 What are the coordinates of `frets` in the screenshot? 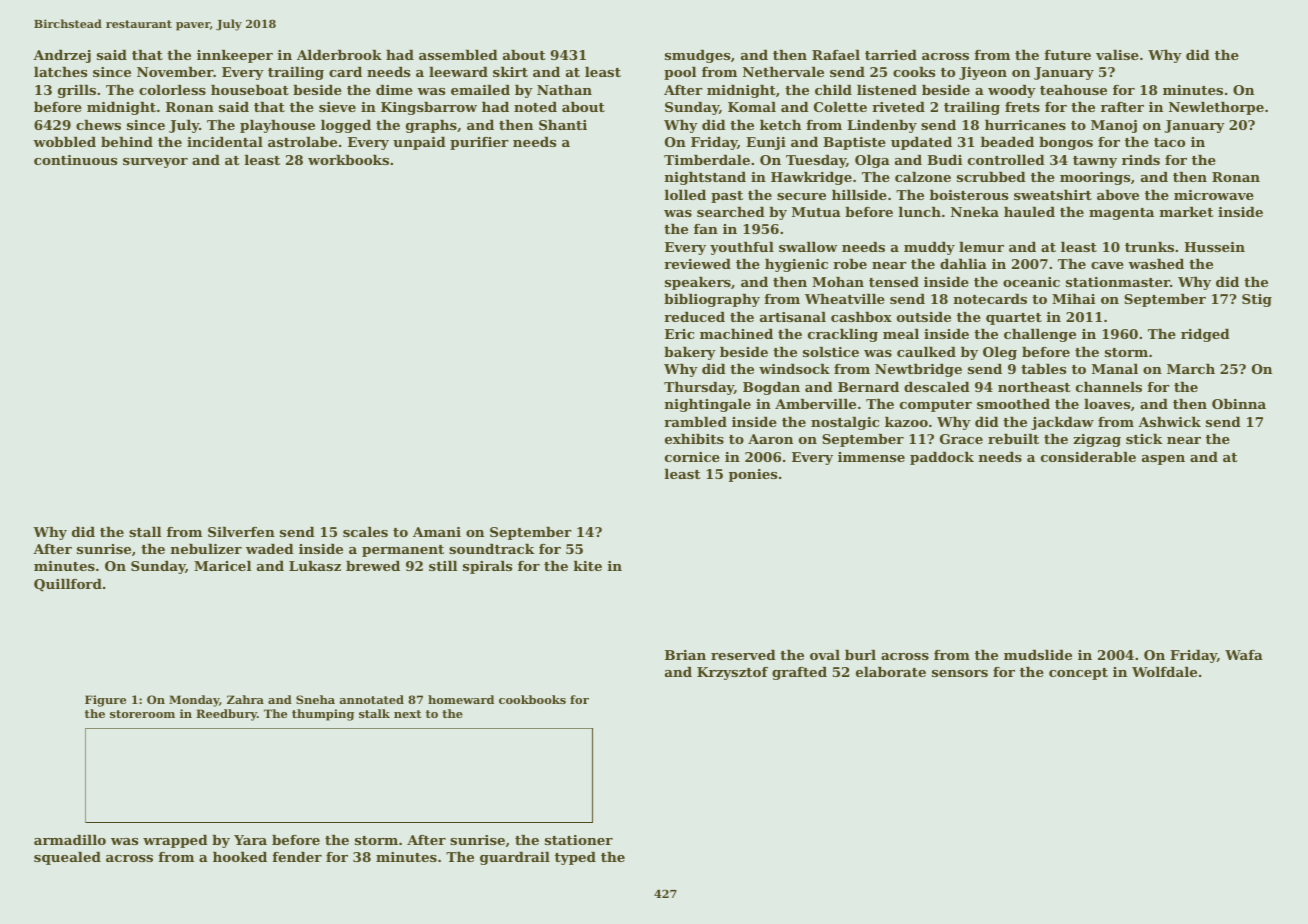 It's located at (1022, 107).
